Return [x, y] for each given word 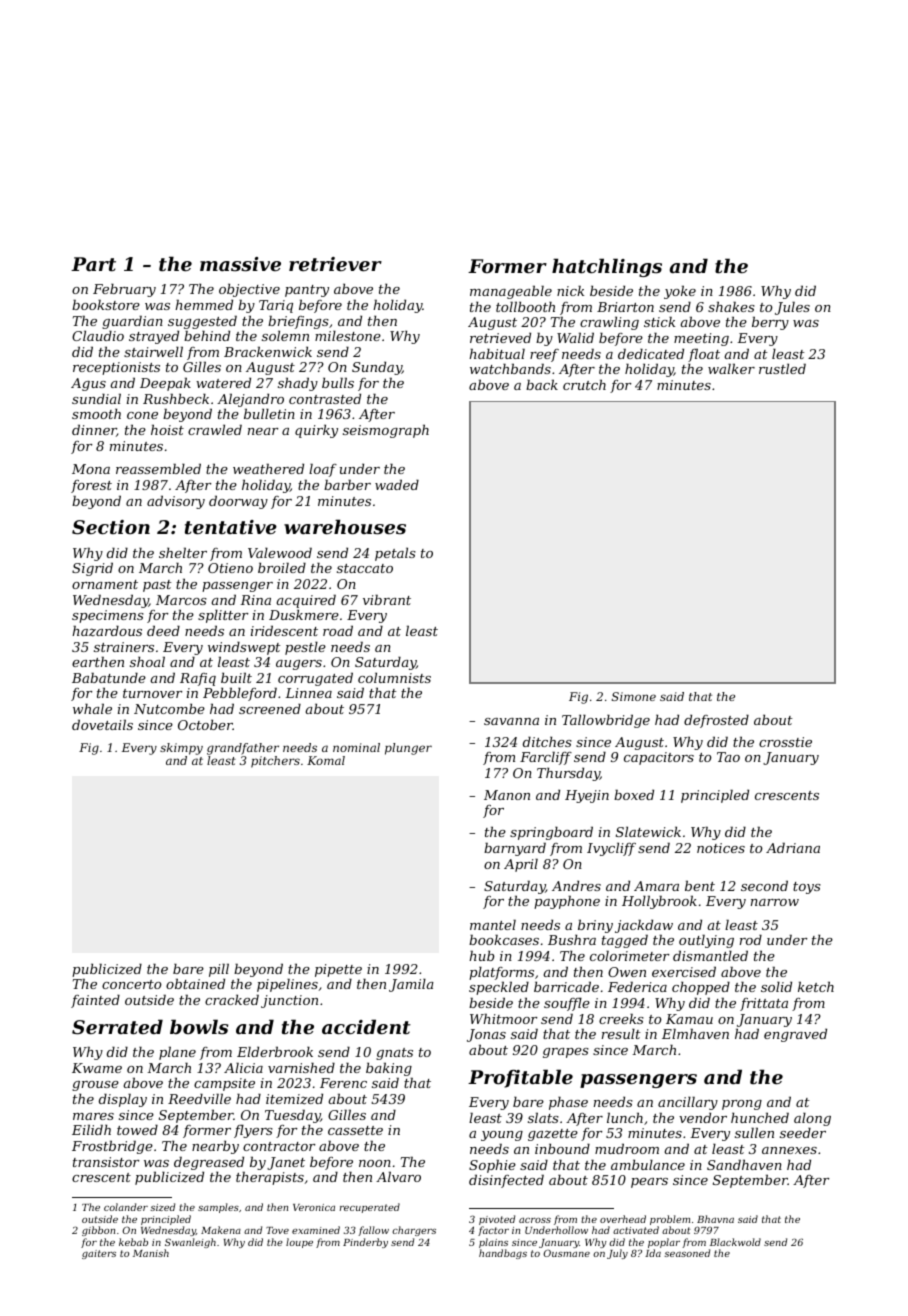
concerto [132, 984]
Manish [151, 1253]
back [542, 384]
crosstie [785, 742]
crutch [584, 384]
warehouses [345, 527]
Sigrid [92, 569]
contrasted [325, 398]
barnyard [515, 849]
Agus [88, 384]
